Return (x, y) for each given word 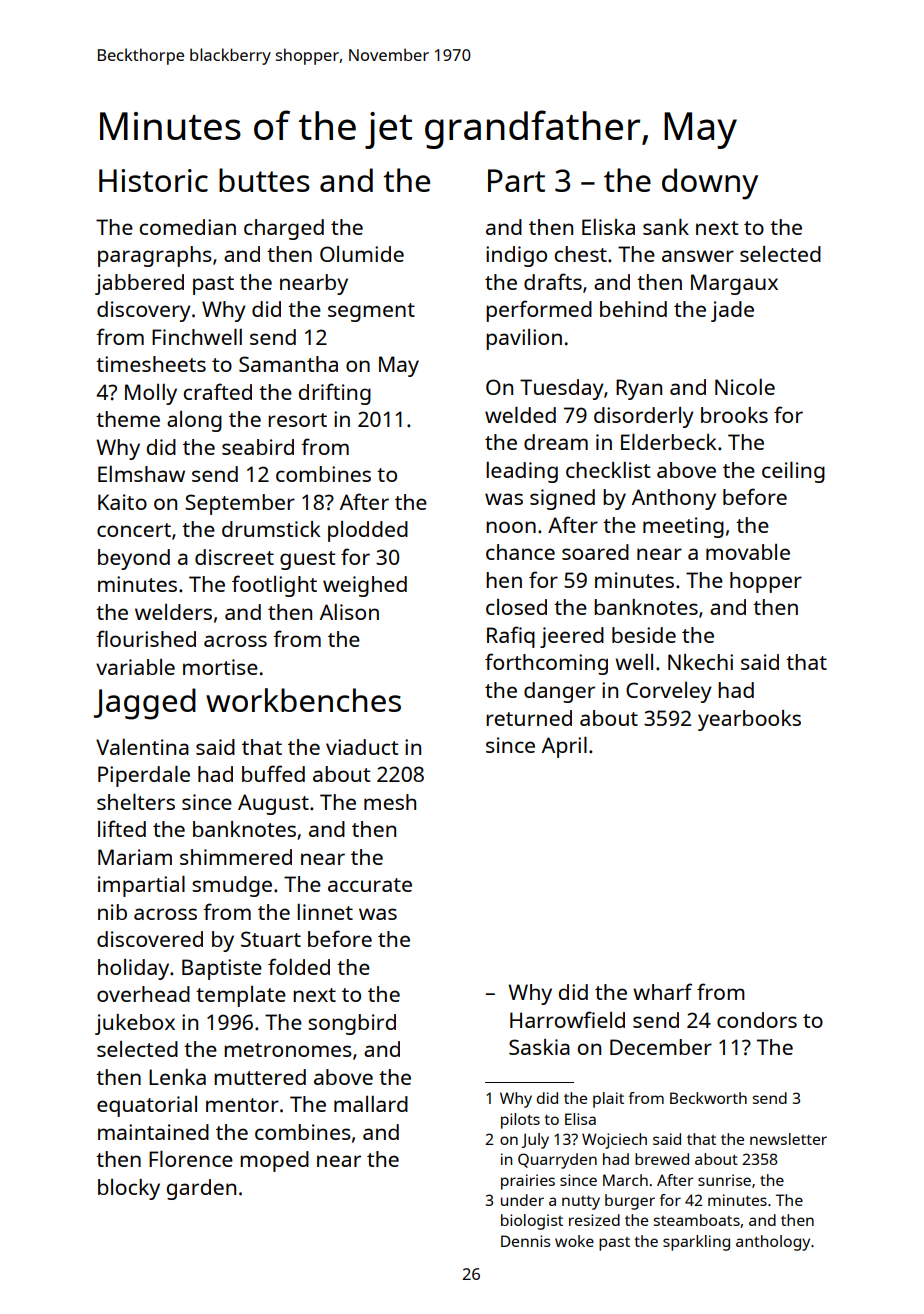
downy (710, 184)
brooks (734, 415)
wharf (662, 991)
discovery (144, 311)
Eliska (608, 227)
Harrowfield (567, 1019)
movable (748, 552)
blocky (129, 1189)
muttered (260, 1077)
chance (520, 552)
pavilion (524, 339)
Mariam (135, 857)
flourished (146, 638)
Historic (153, 180)
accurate (370, 885)
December (661, 1047)
